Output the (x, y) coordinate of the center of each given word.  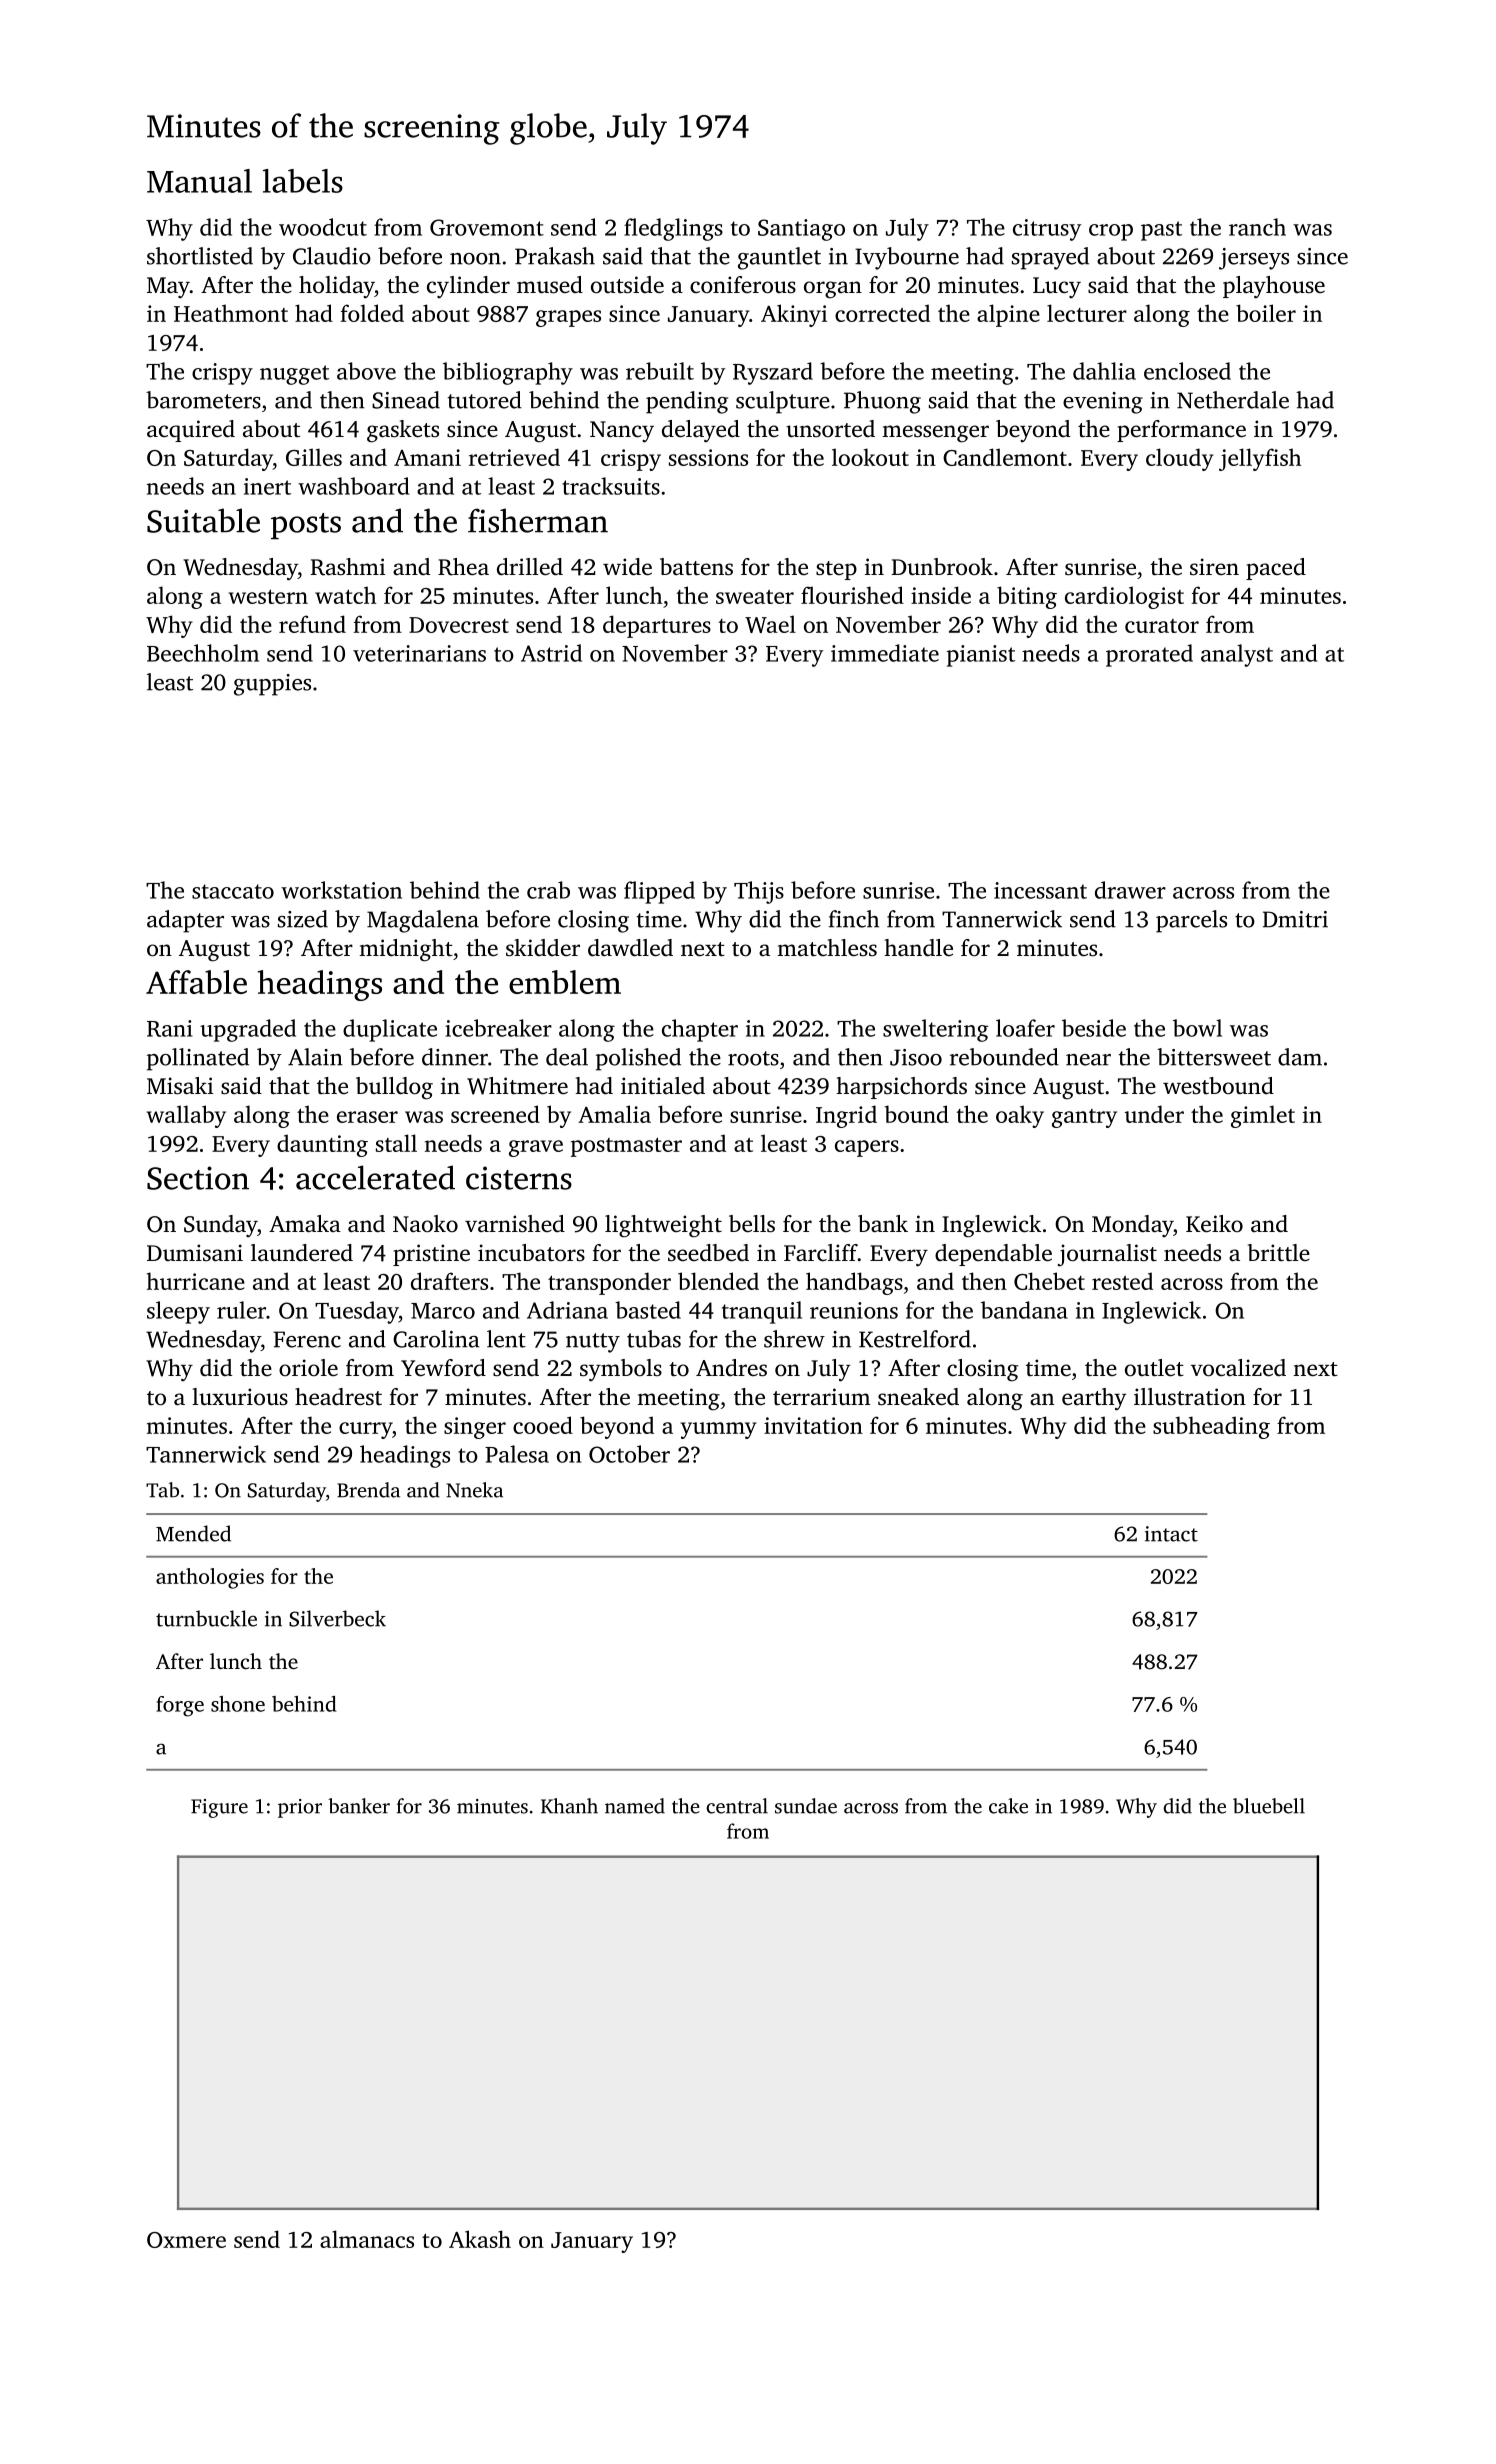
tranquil (762, 1312)
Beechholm (203, 653)
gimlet (1263, 1116)
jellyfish (1260, 459)
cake (1008, 1806)
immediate (885, 653)
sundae (806, 1806)
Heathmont (231, 313)
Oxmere (186, 2240)
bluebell (1269, 1806)
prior (300, 1808)
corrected (882, 313)
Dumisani (195, 1252)
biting (1027, 597)
